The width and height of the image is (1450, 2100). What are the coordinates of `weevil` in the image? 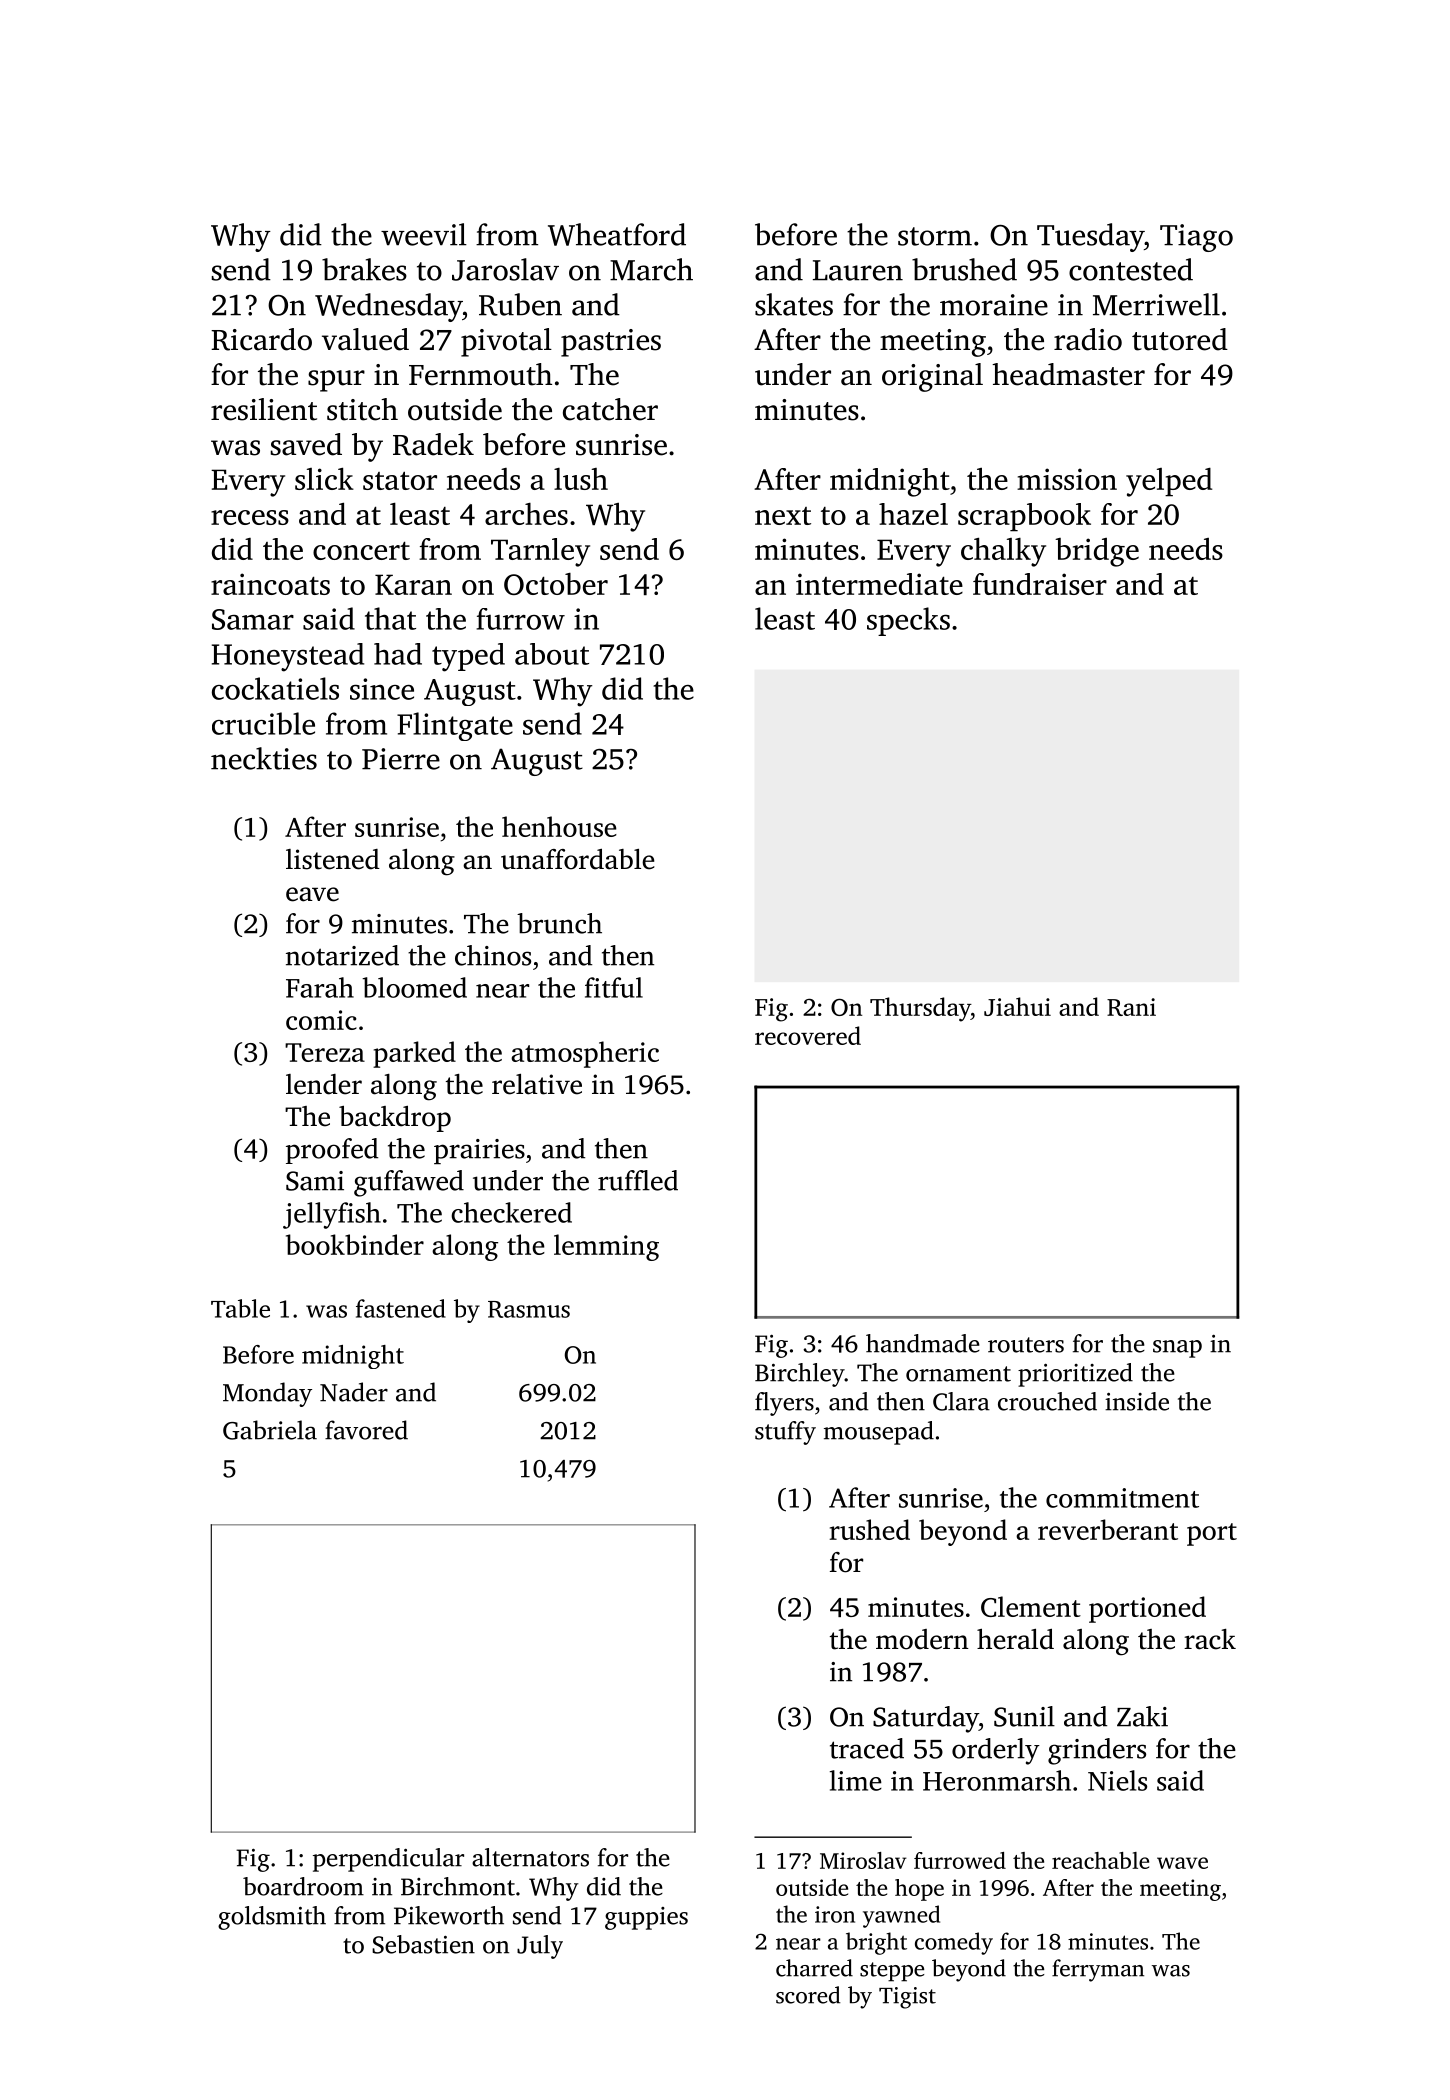 It's located at (424, 234).
